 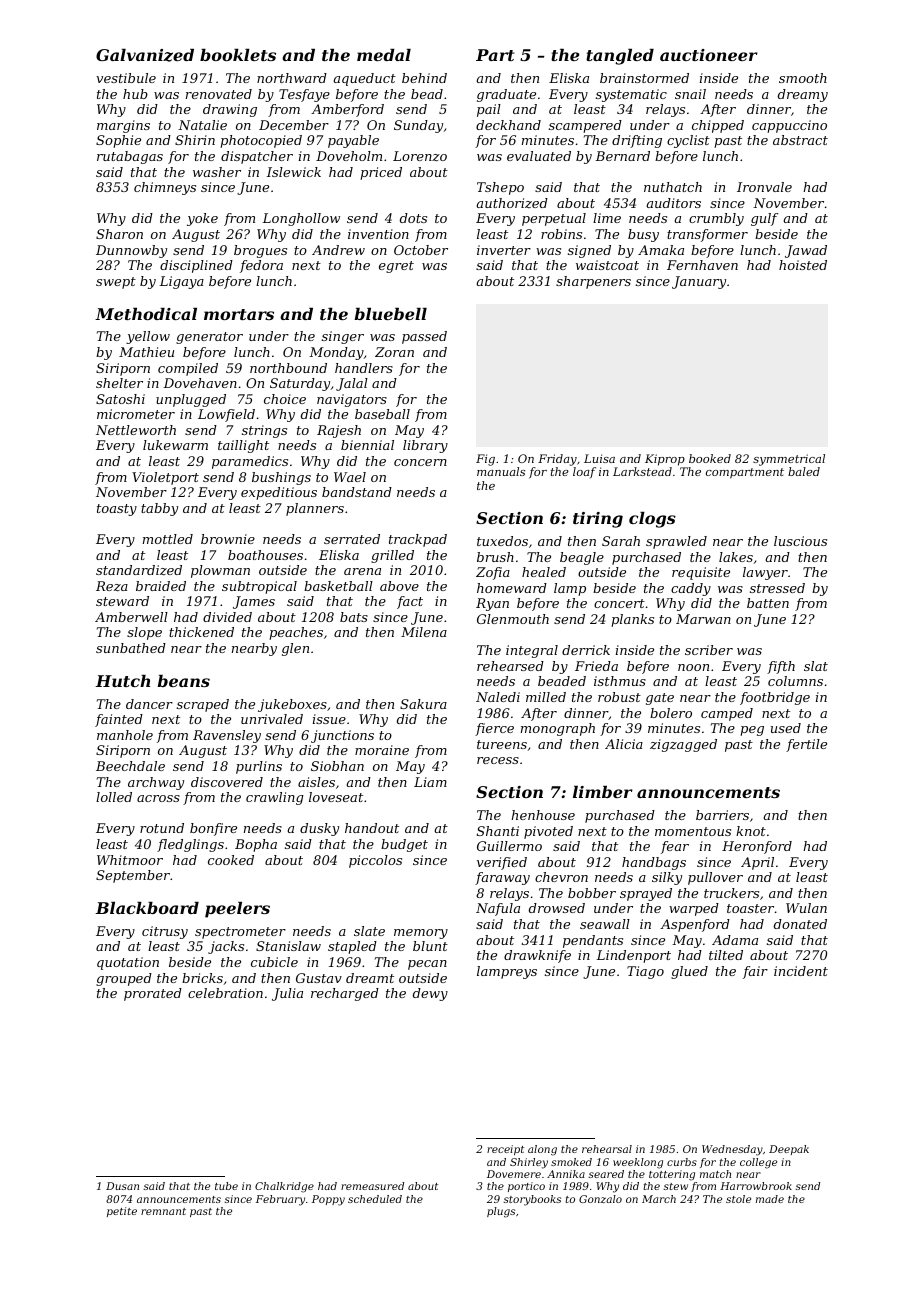 I want to click on scampered, so click(x=585, y=126).
